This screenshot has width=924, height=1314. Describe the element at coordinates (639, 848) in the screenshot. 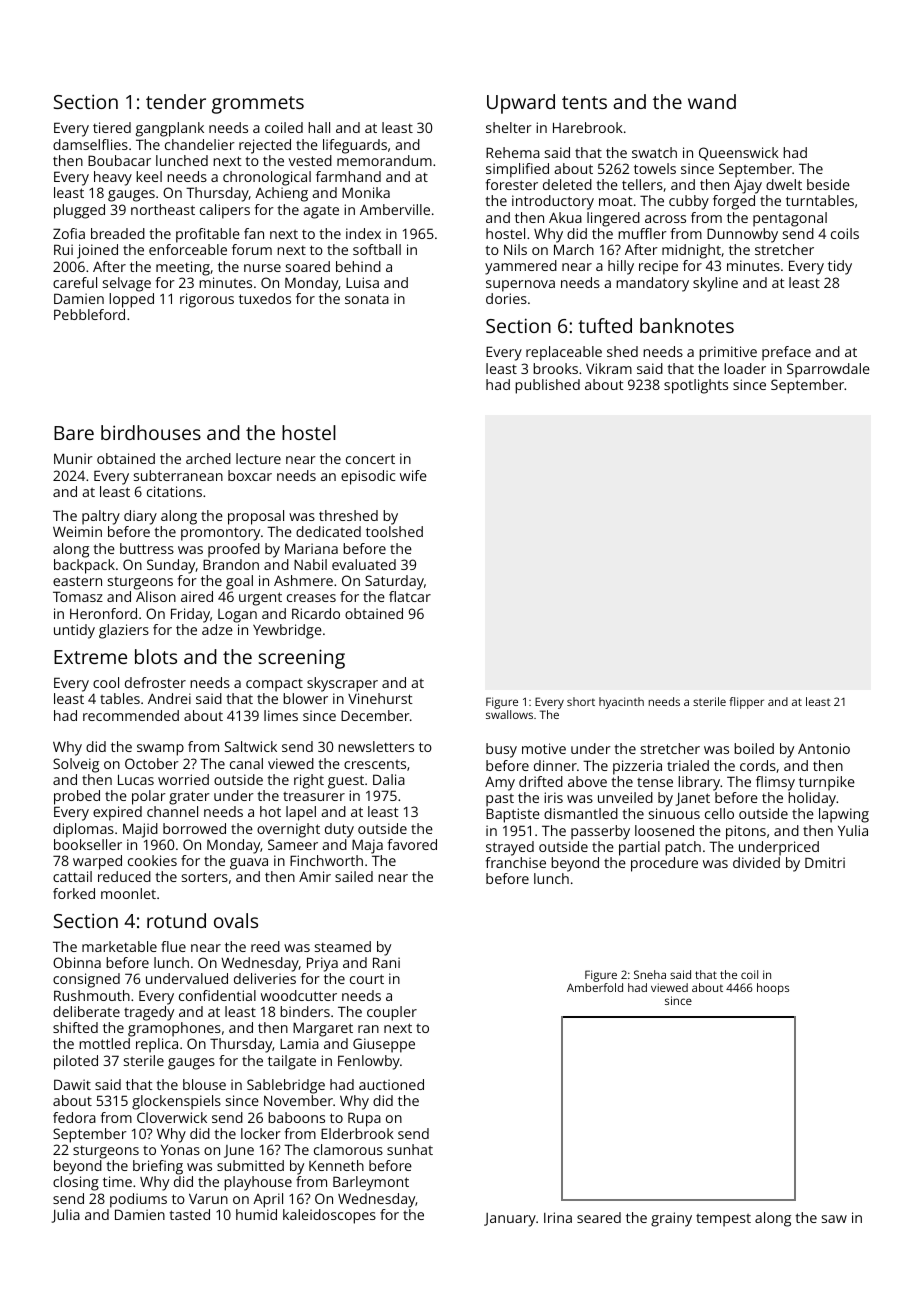

I see `partial` at that location.
